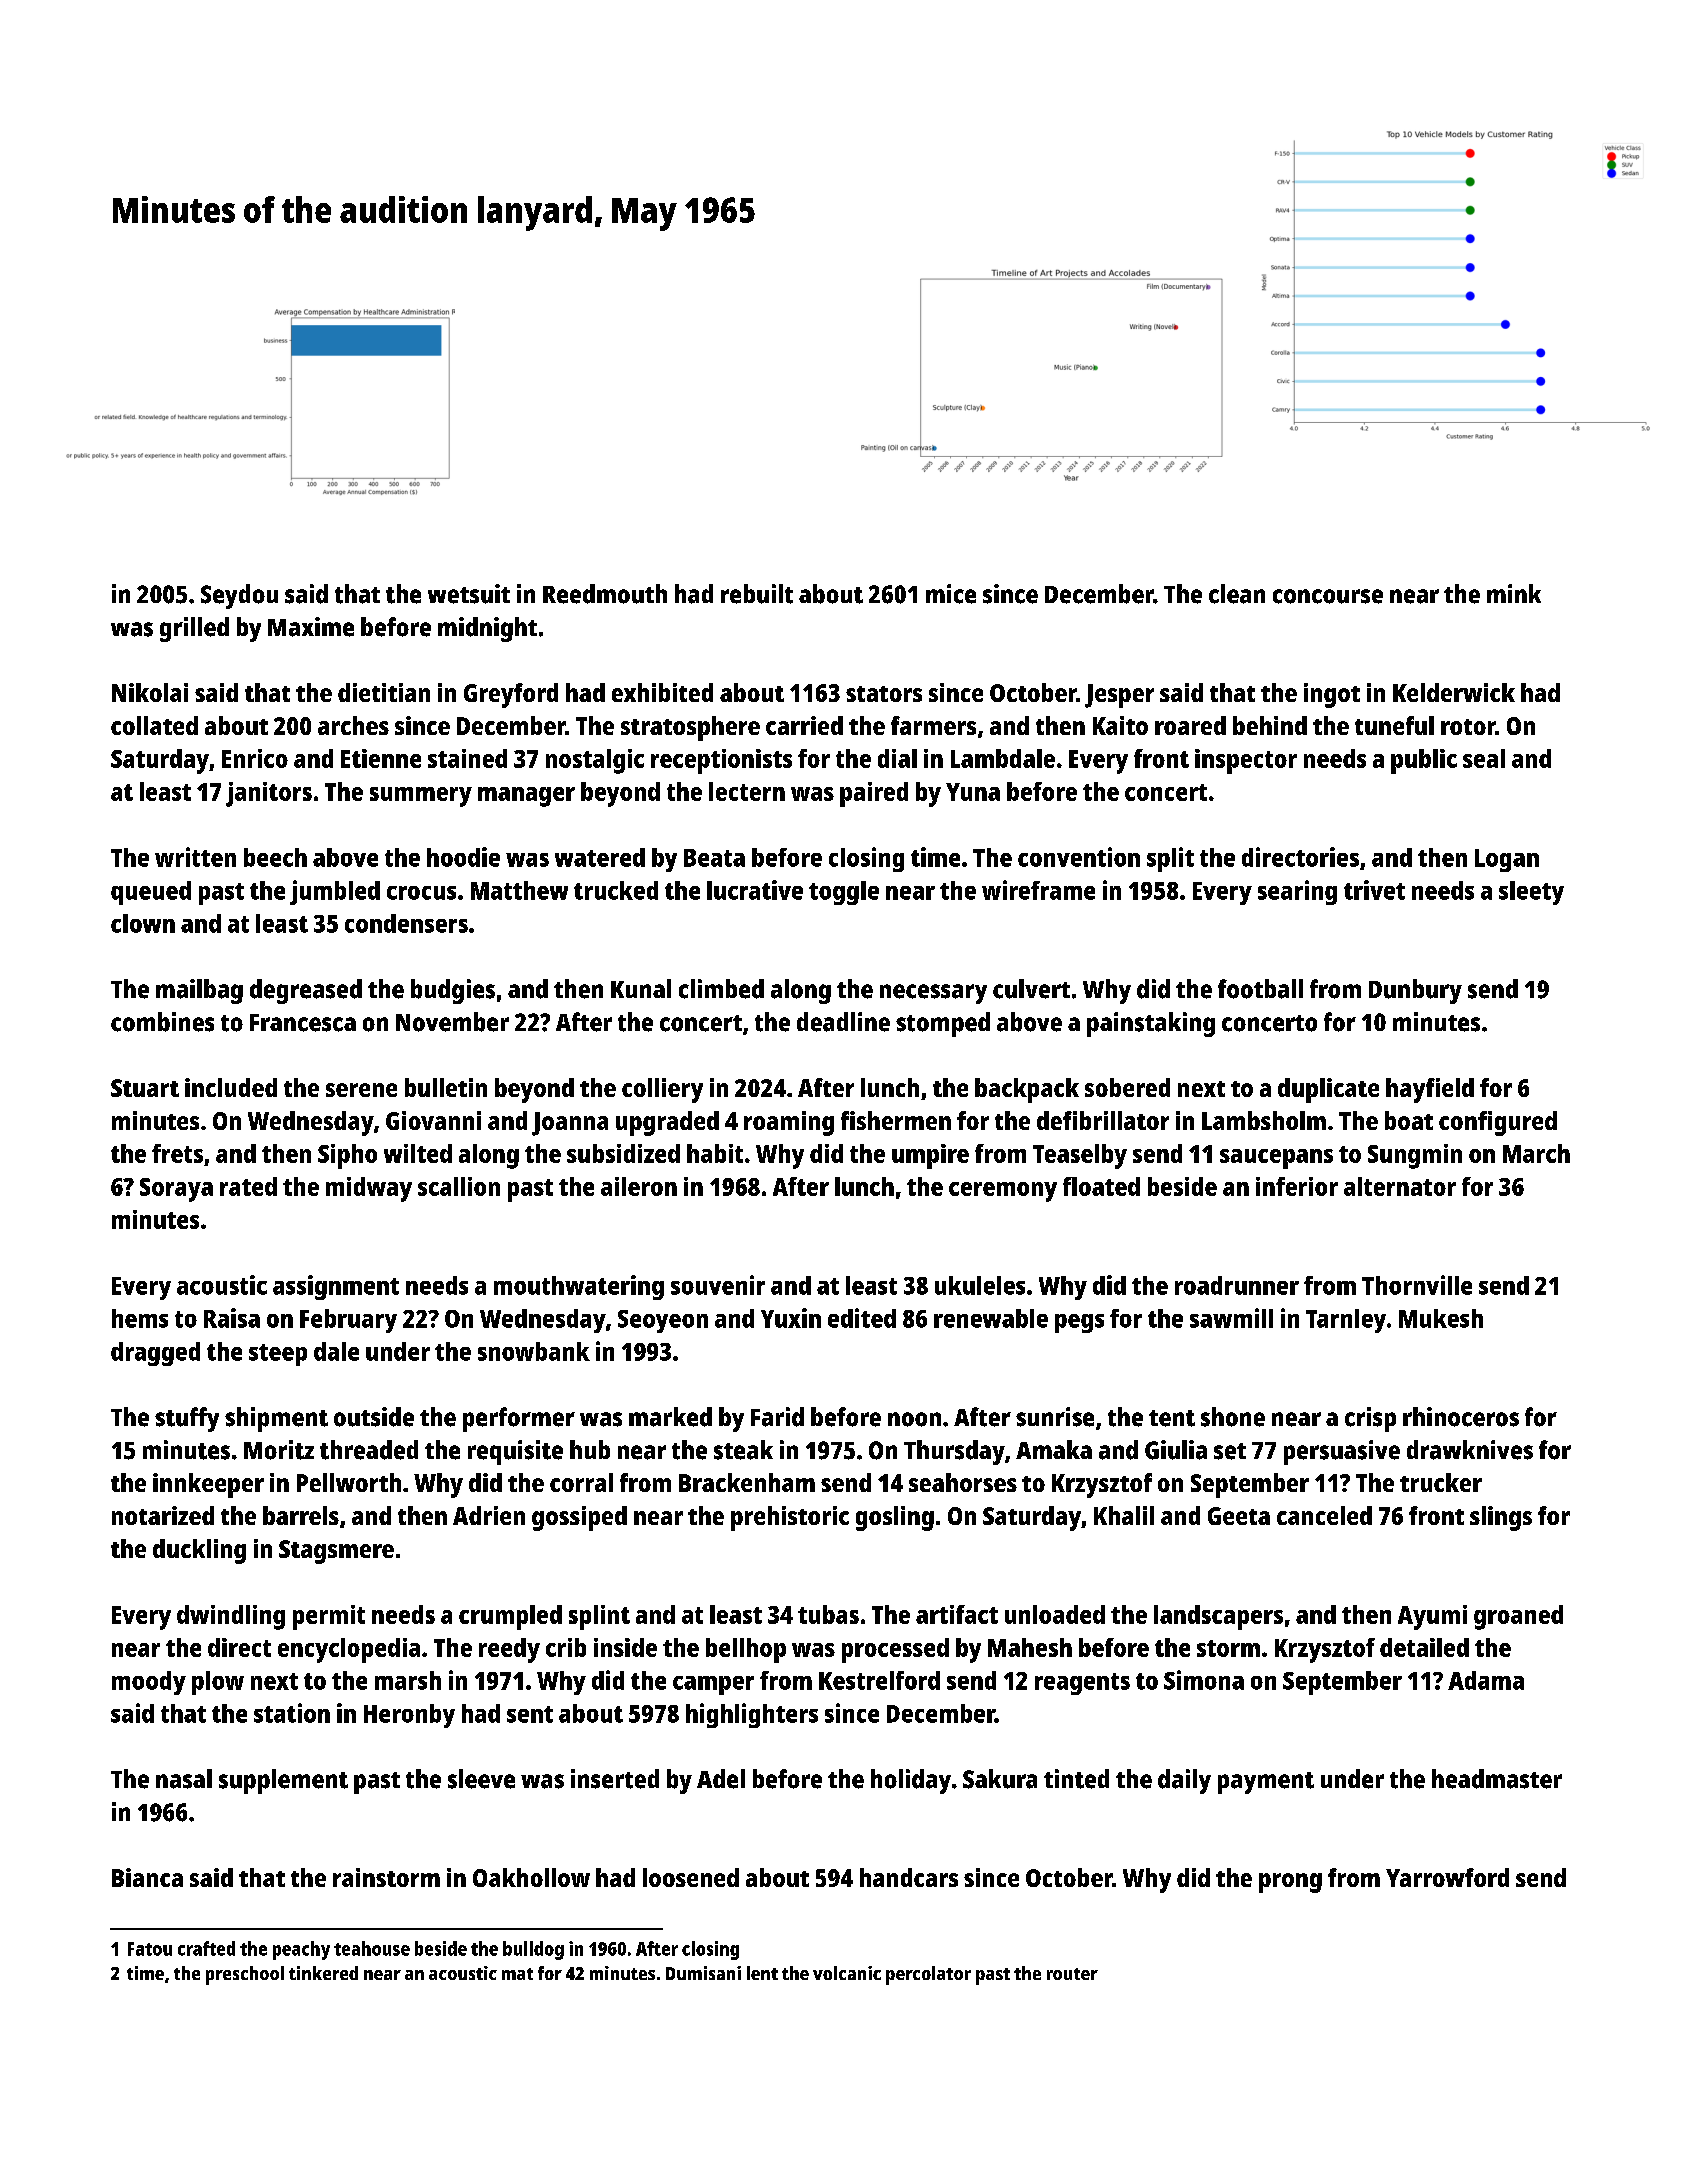 Image resolution: width=1683 pixels, height=2178 pixels. I want to click on inferior, so click(1297, 1186).
